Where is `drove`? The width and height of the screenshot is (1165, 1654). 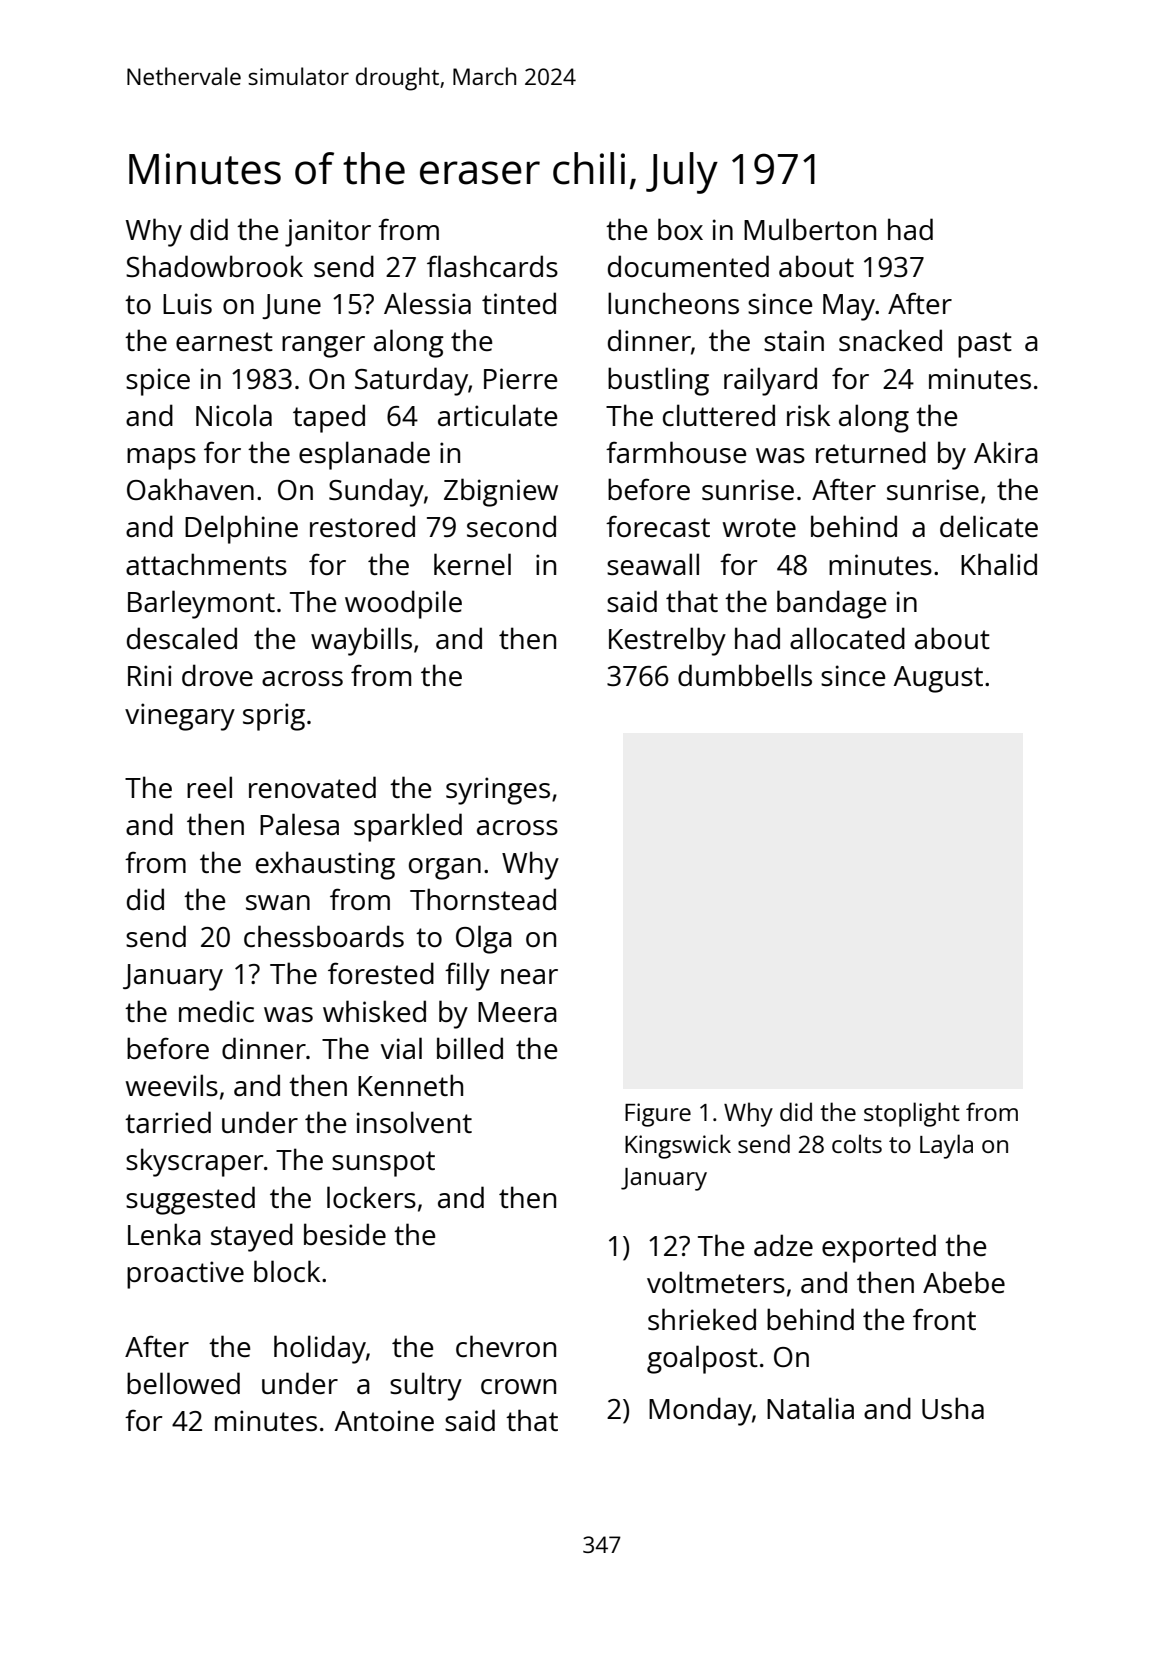
drove is located at coordinates (217, 675).
